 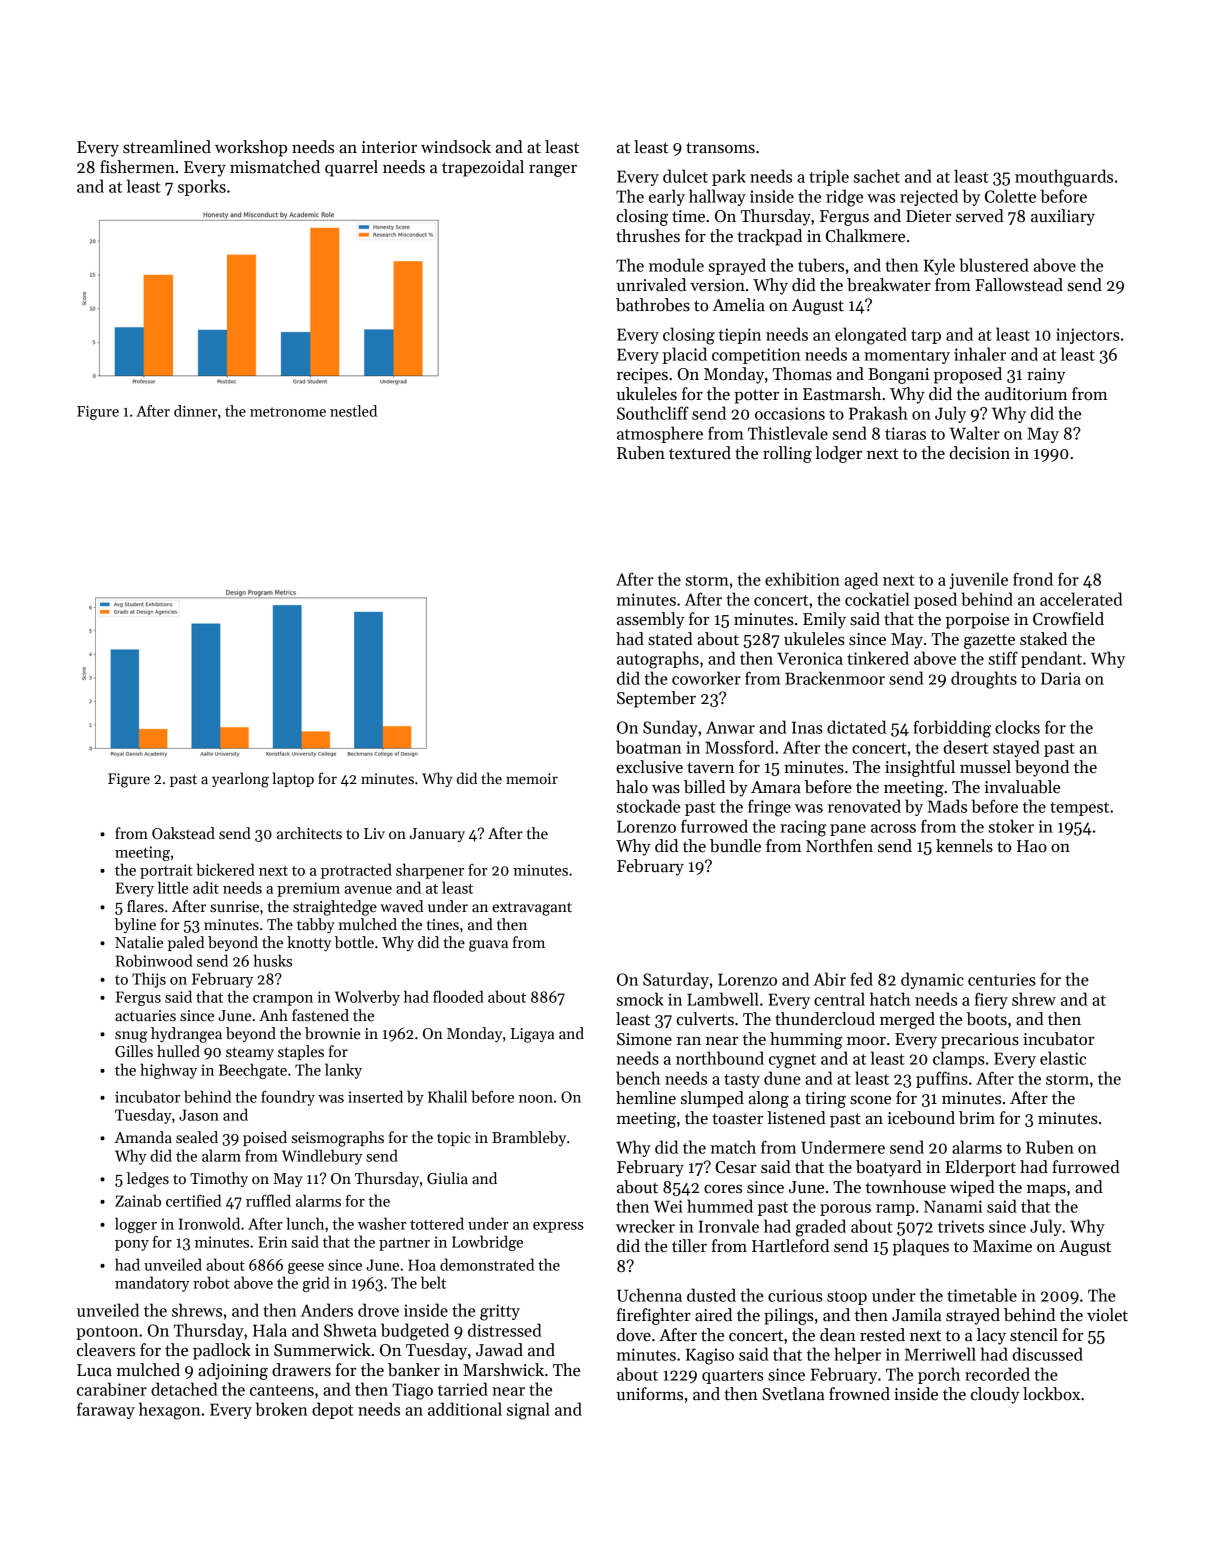 What do you see at coordinates (1022, 787) in the image?
I see `invaluable` at bounding box center [1022, 787].
